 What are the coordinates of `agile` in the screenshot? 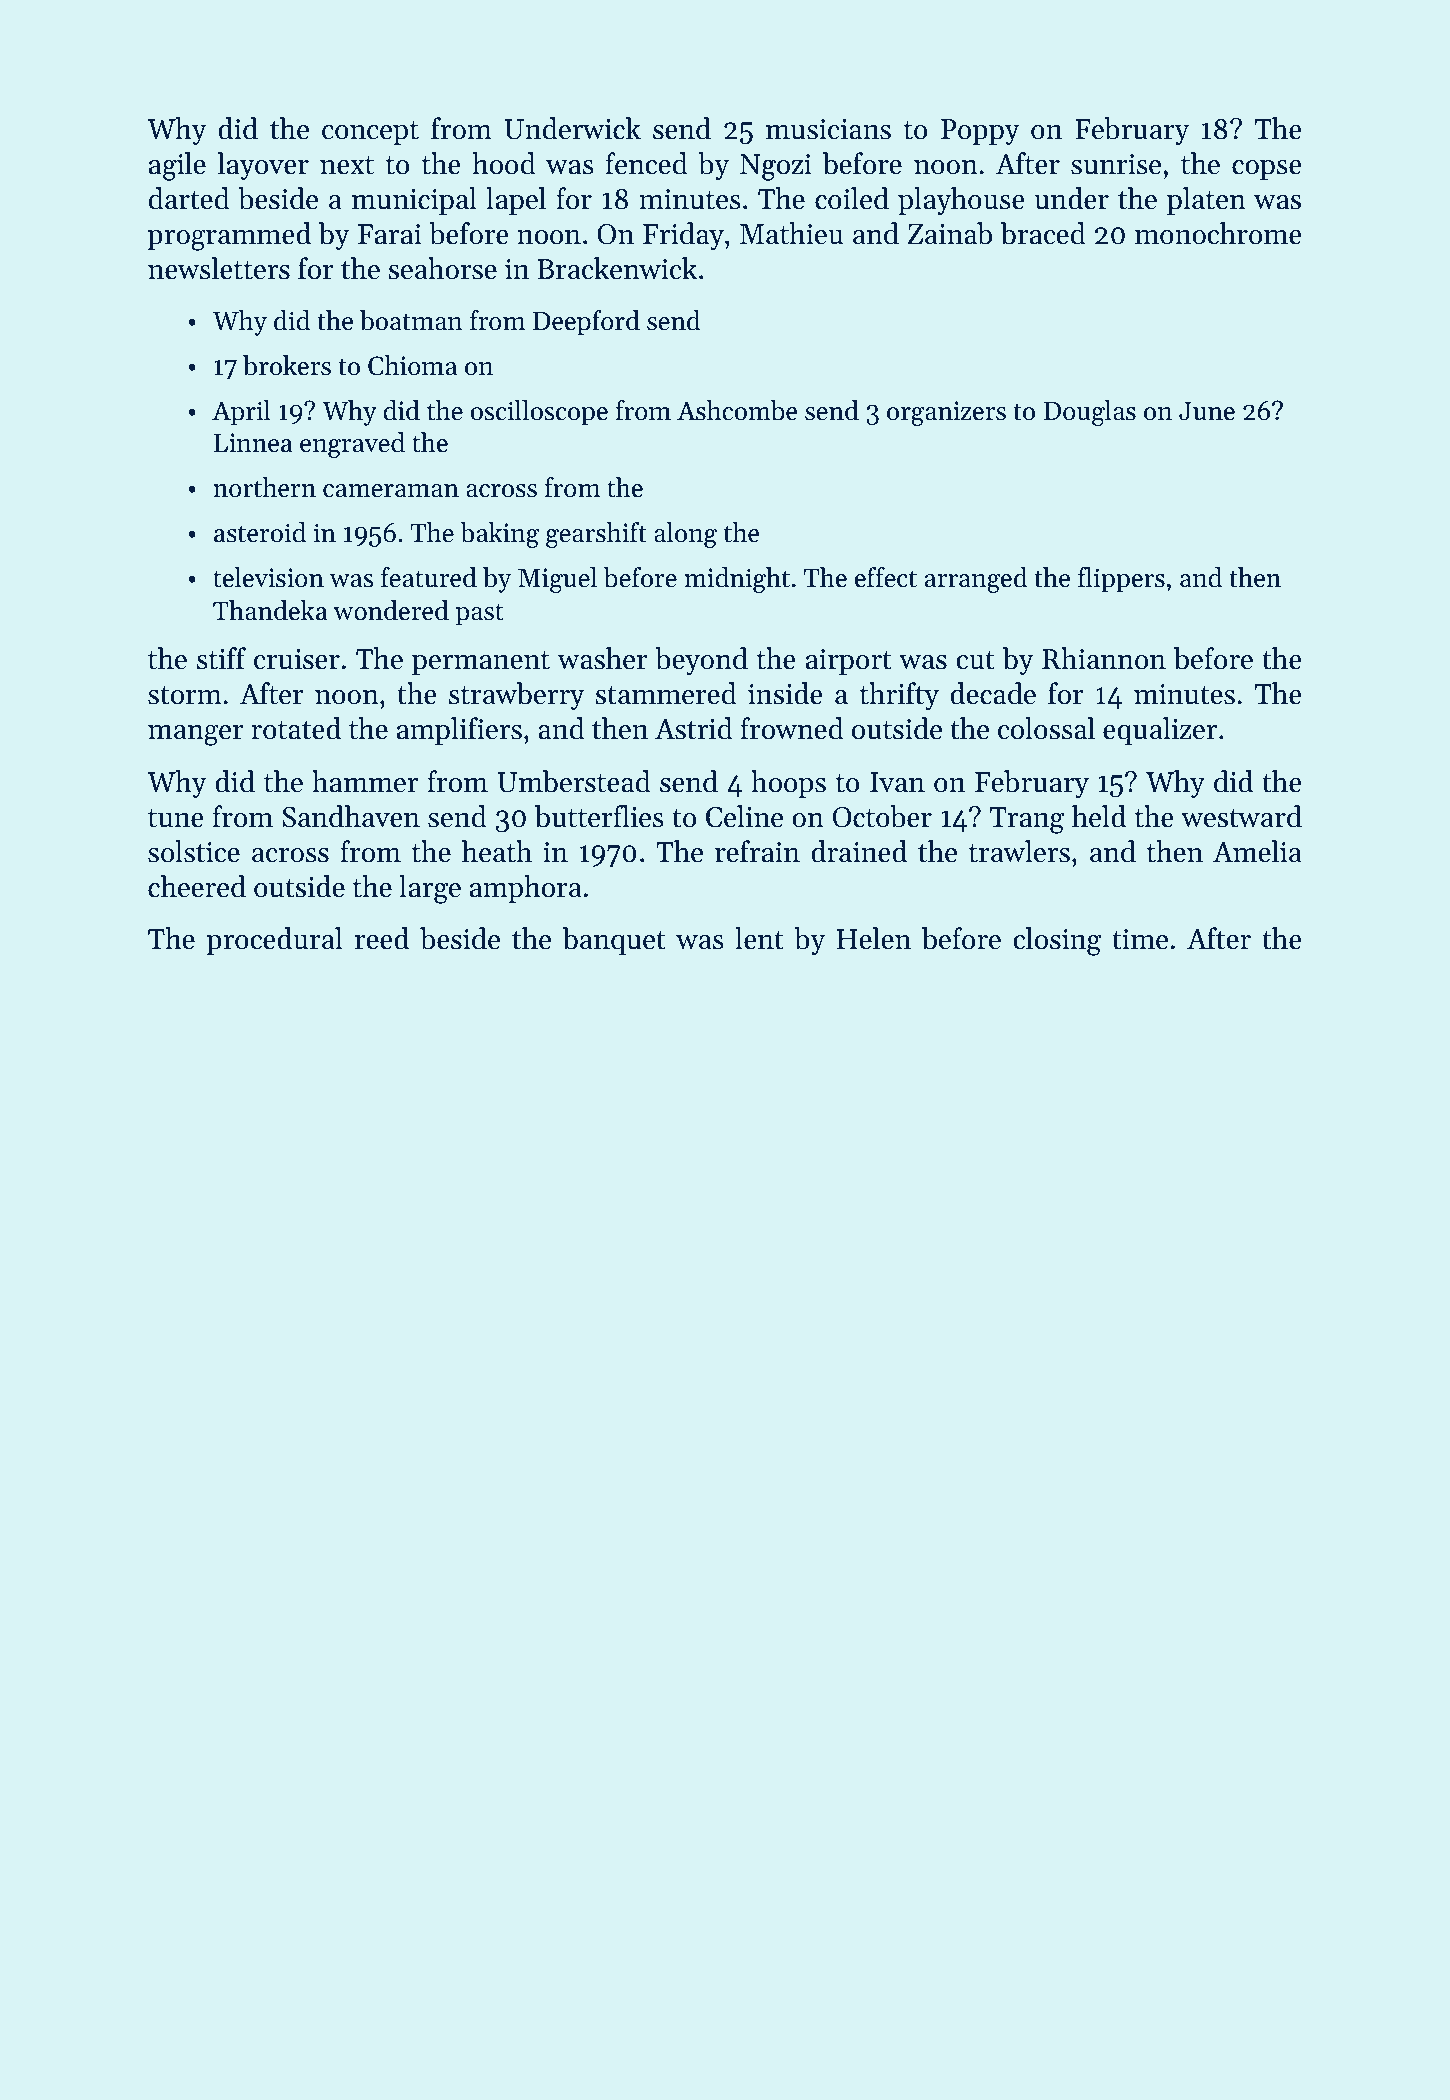 It's located at (177, 166).
